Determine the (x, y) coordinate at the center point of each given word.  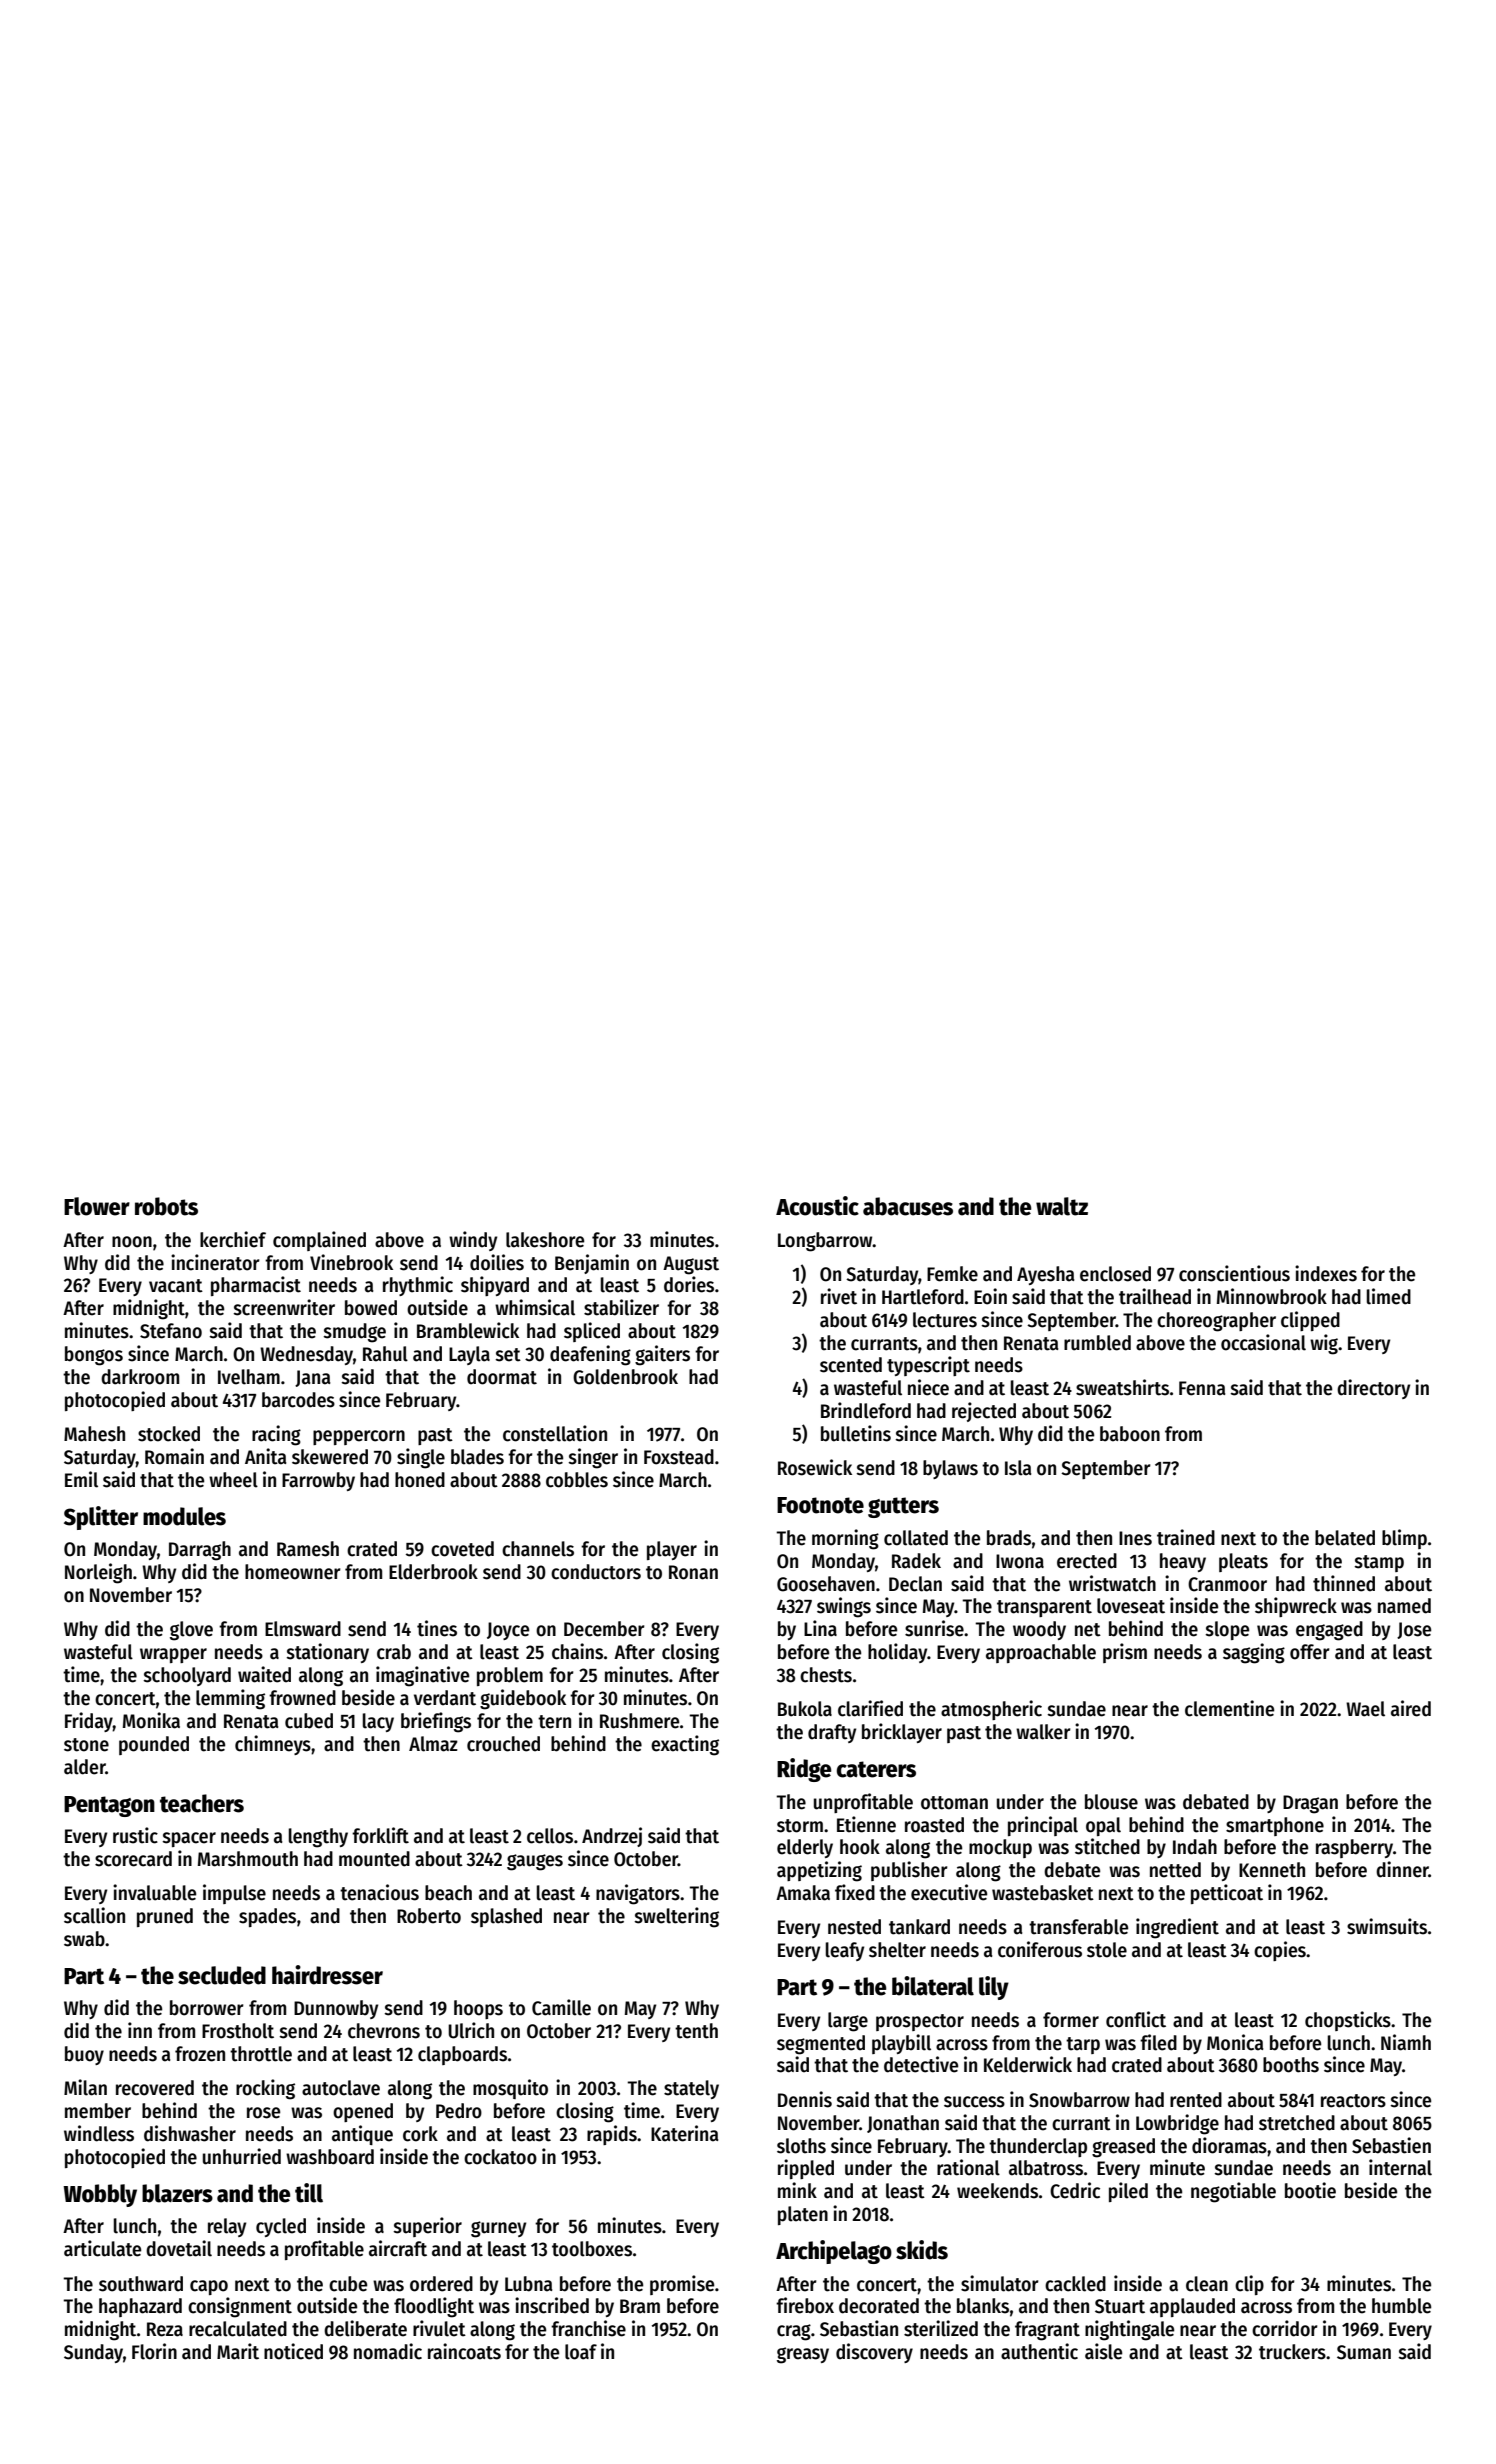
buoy (84, 2055)
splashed (506, 1917)
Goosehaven (826, 1584)
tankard (919, 1927)
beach (448, 1893)
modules (184, 1516)
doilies (497, 1262)
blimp (1404, 1539)
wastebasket (1043, 1893)
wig (1324, 1344)
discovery (874, 2353)
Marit (238, 2351)
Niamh (1406, 2042)
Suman (1364, 2352)
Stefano (171, 1331)
